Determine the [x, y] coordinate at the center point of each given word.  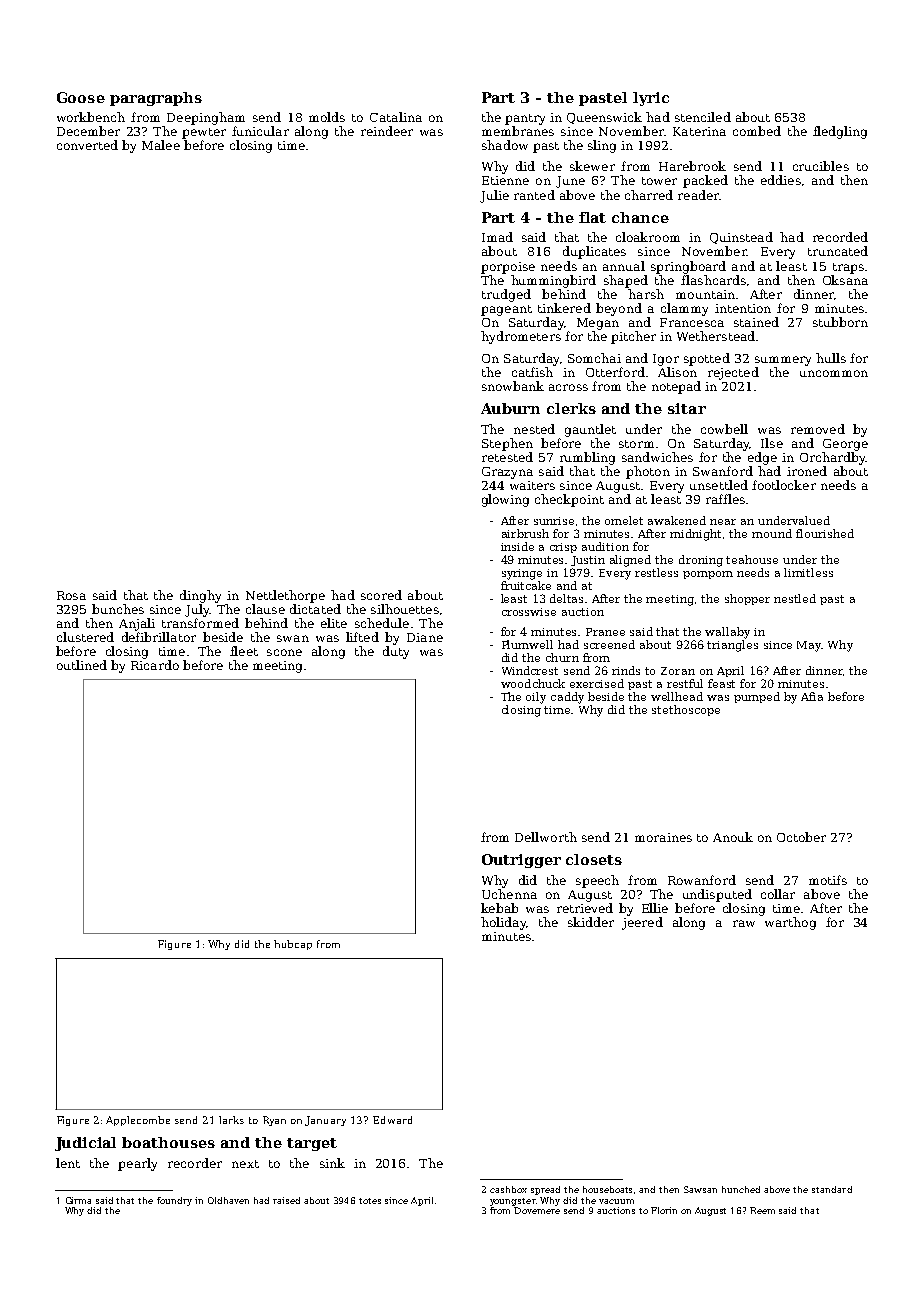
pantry [525, 119]
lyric [651, 99]
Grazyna [507, 473]
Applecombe [138, 1121]
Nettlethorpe [285, 596]
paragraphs [156, 99]
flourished [825, 533]
